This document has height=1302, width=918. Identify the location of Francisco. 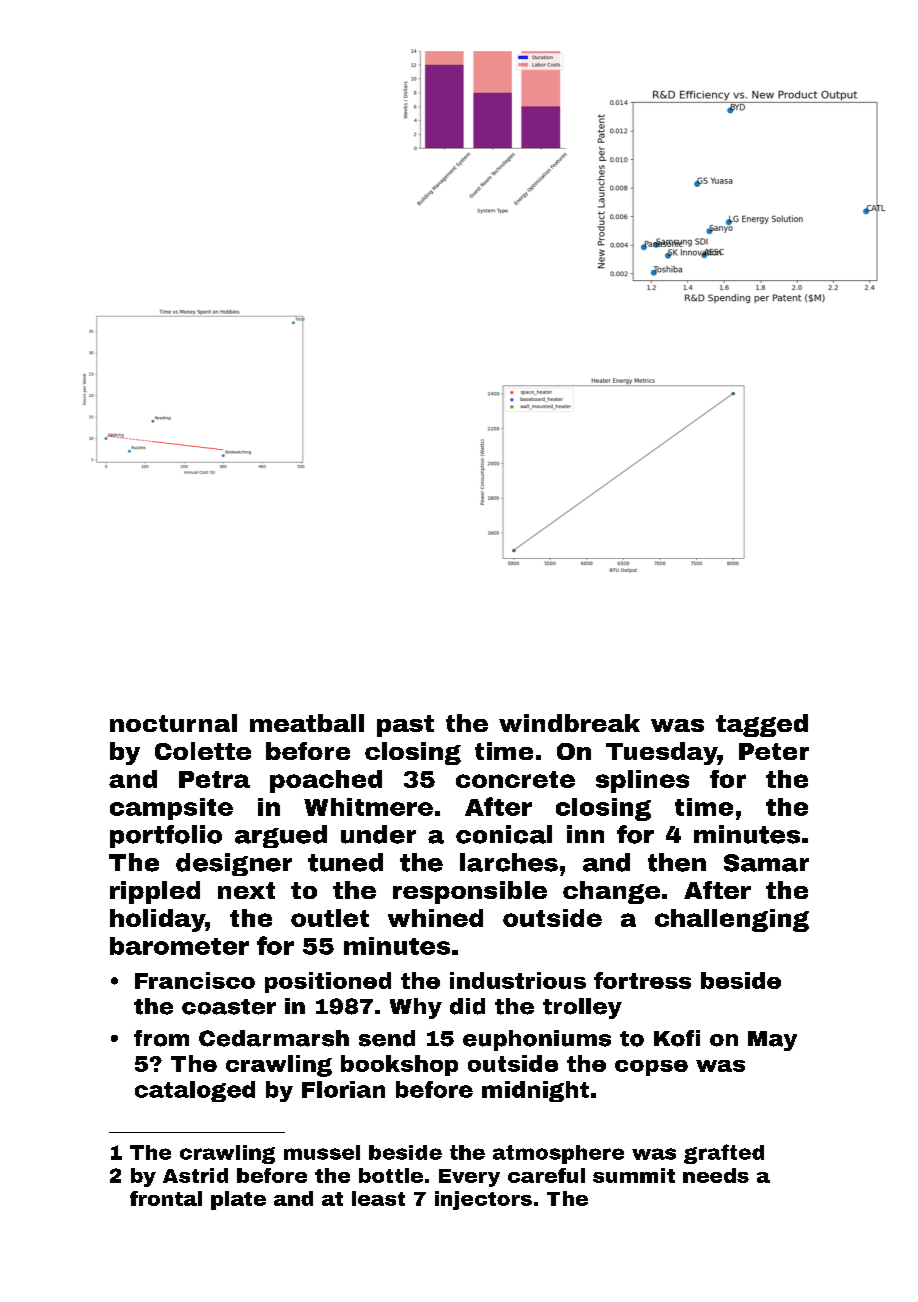
(195, 980).
